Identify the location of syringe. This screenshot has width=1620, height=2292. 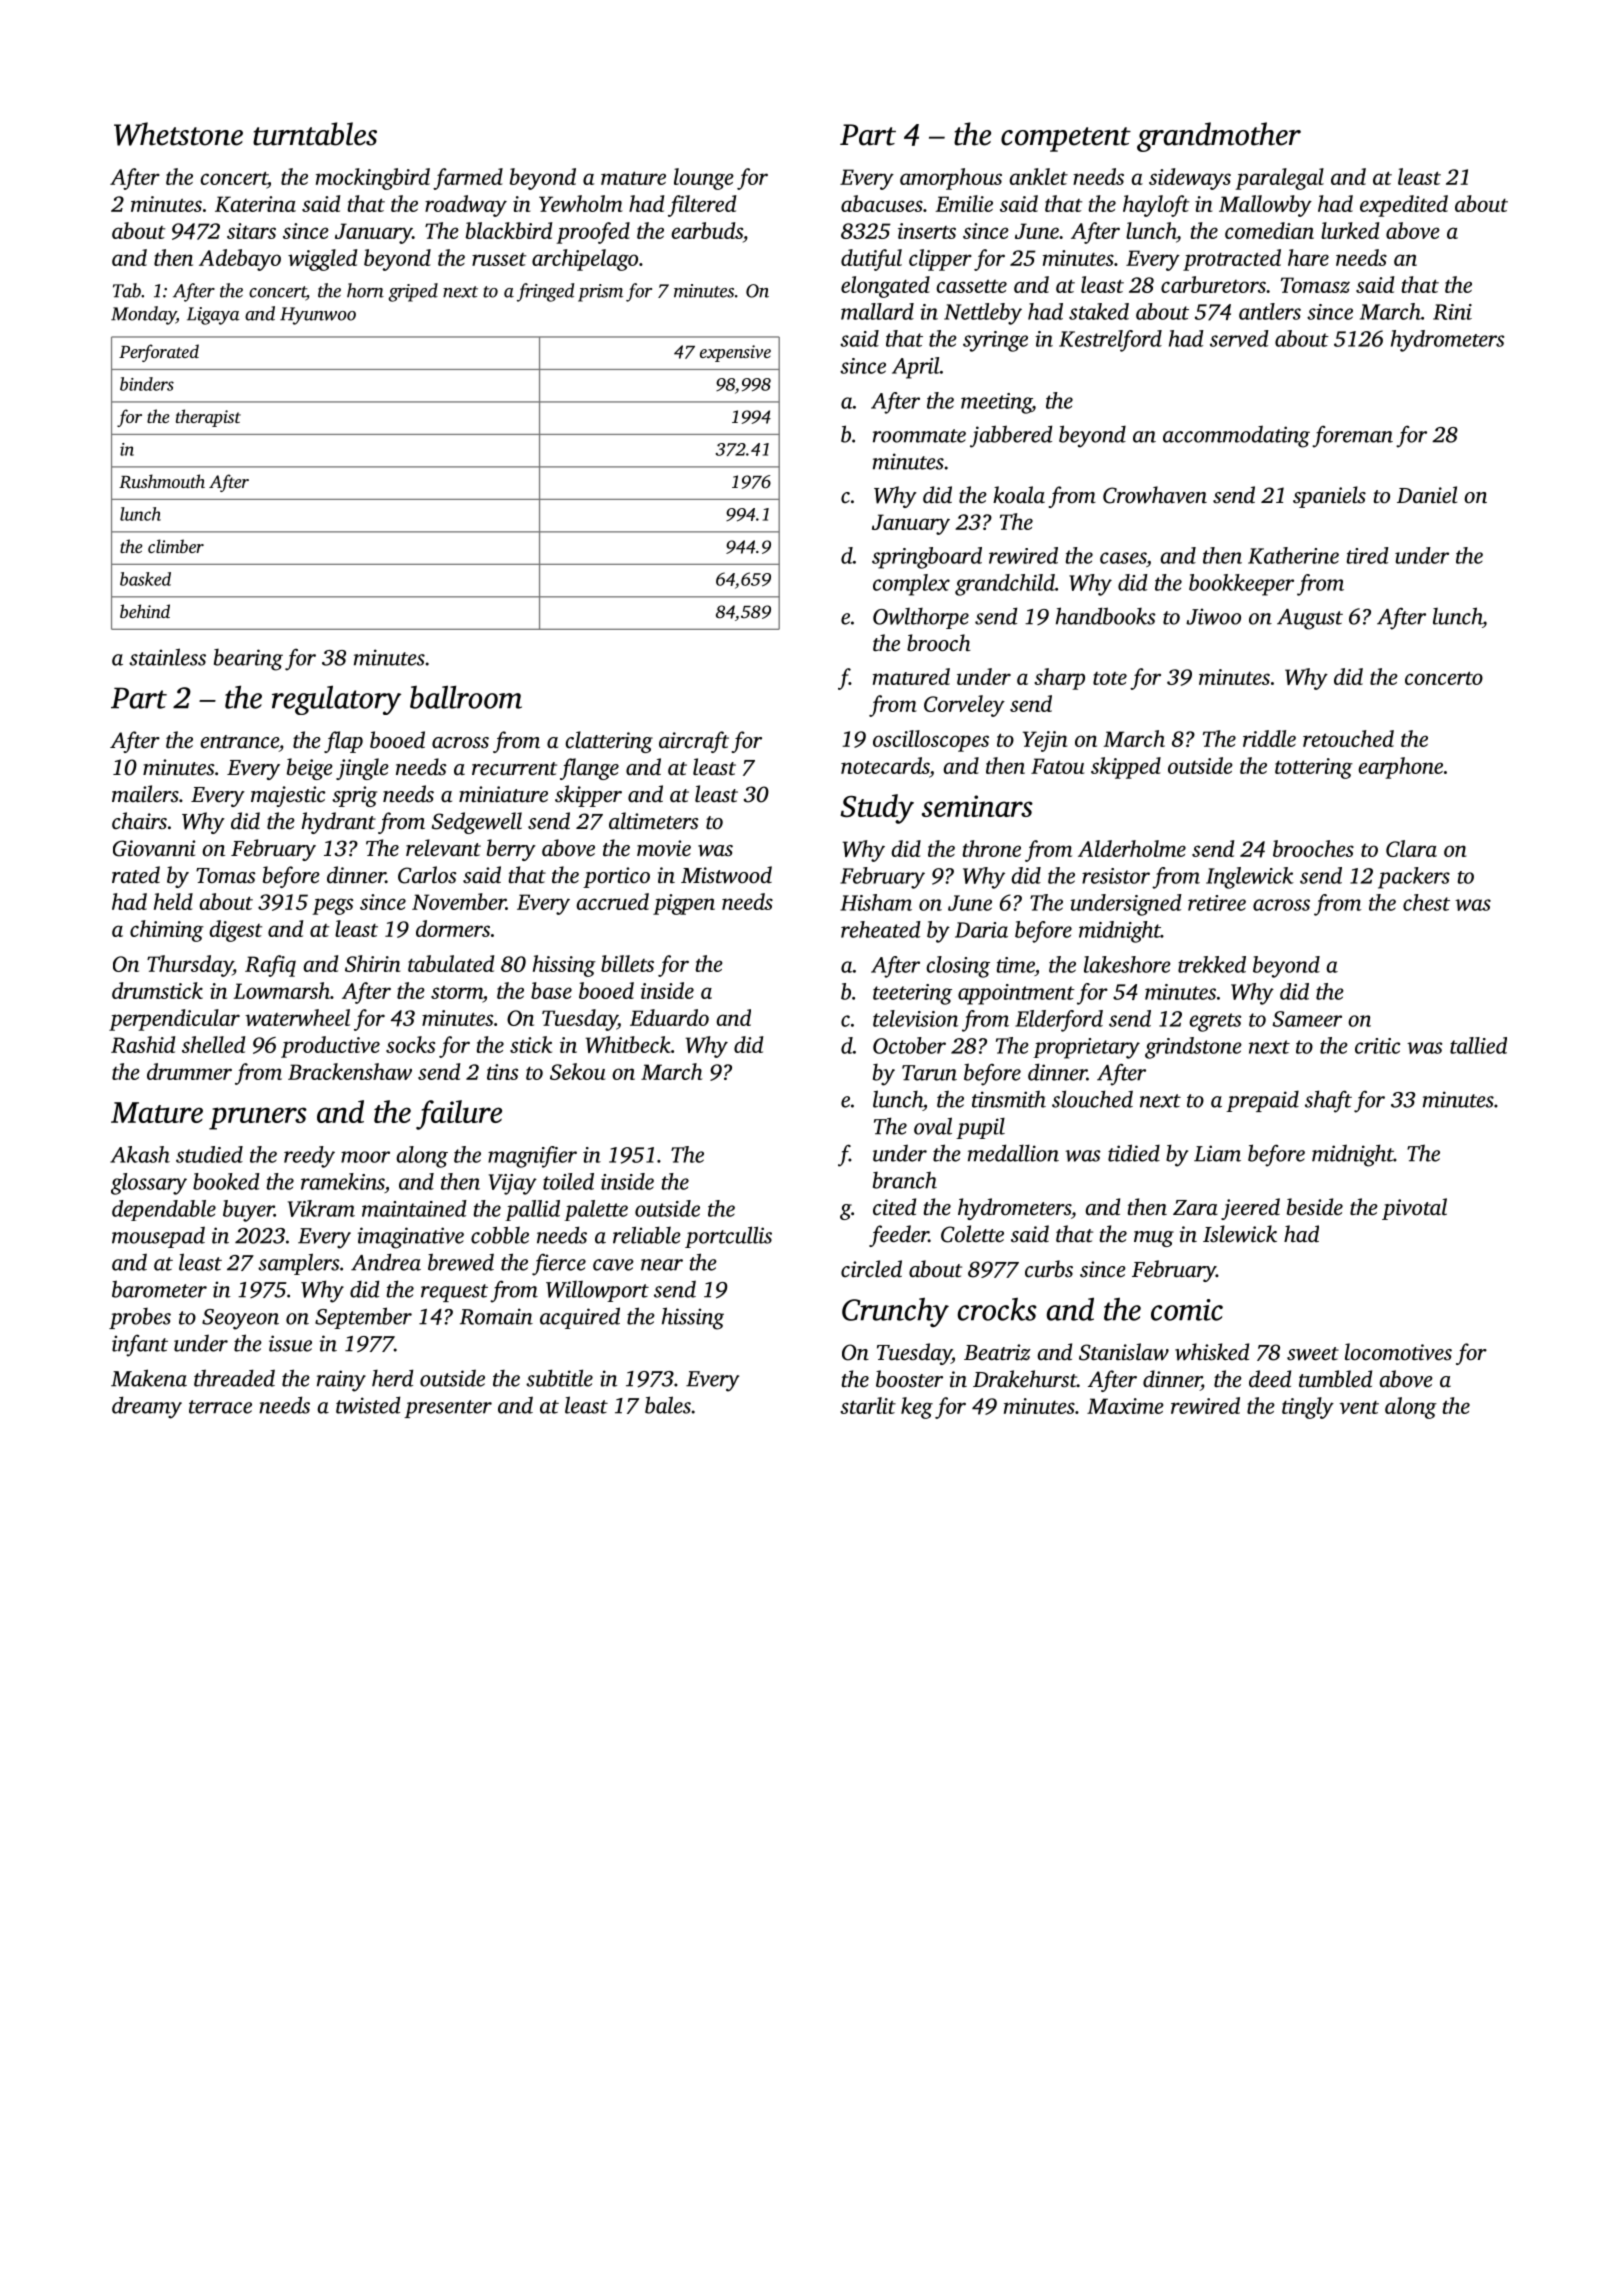
(995, 341).
